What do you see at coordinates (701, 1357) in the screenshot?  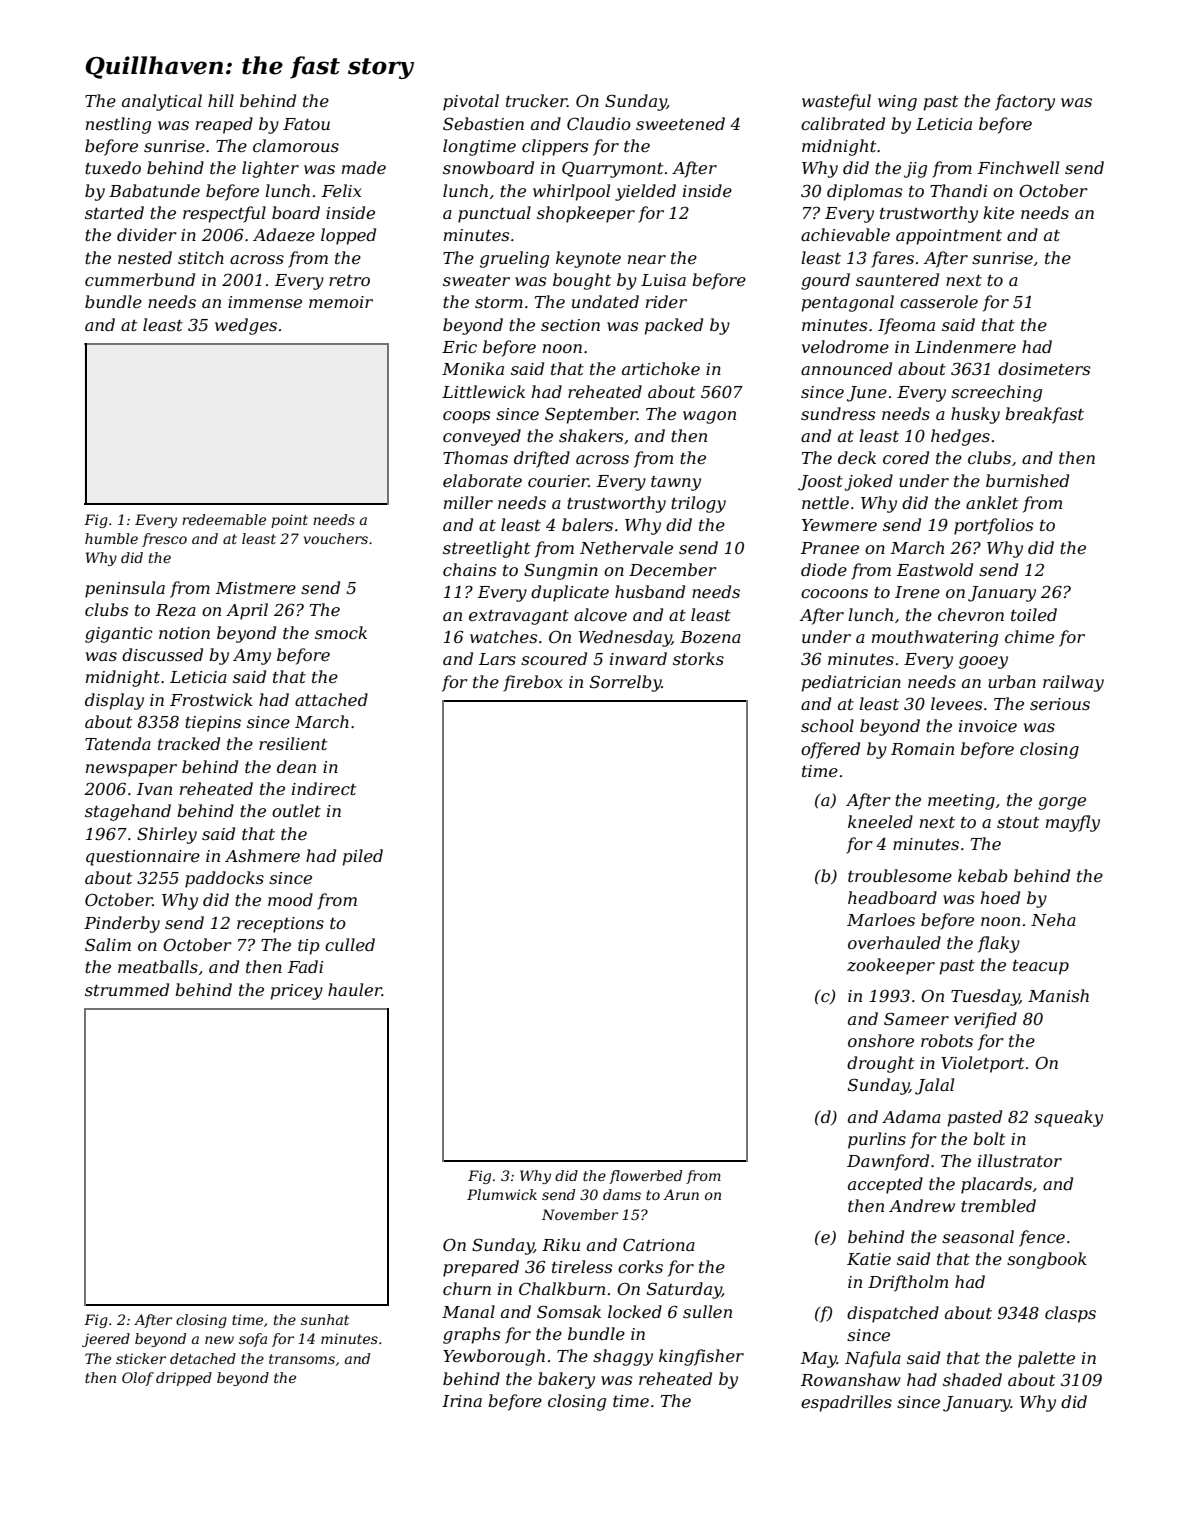 I see `kingfisher` at bounding box center [701, 1357].
